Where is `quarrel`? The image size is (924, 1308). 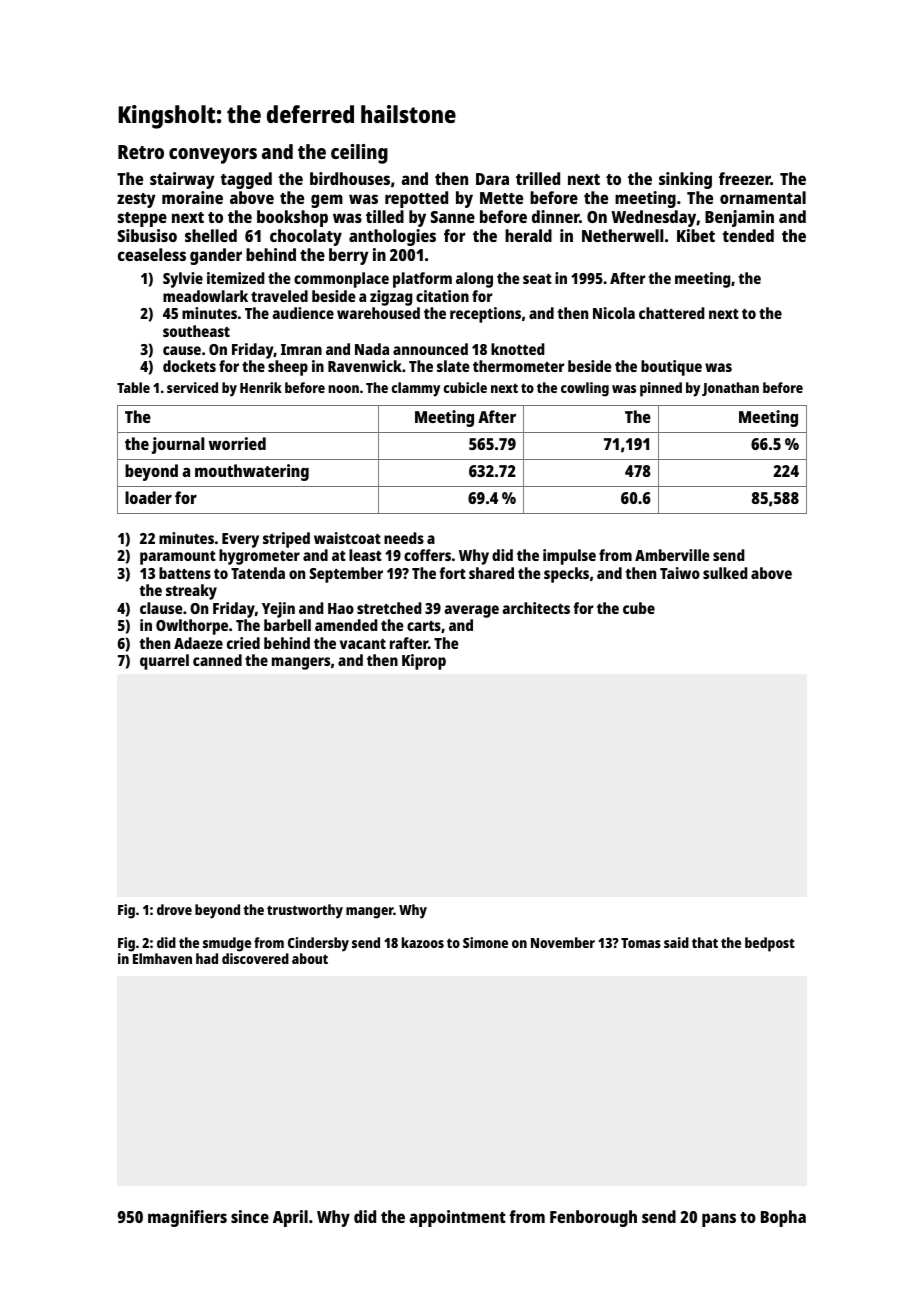 quarrel is located at coordinates (164, 662).
